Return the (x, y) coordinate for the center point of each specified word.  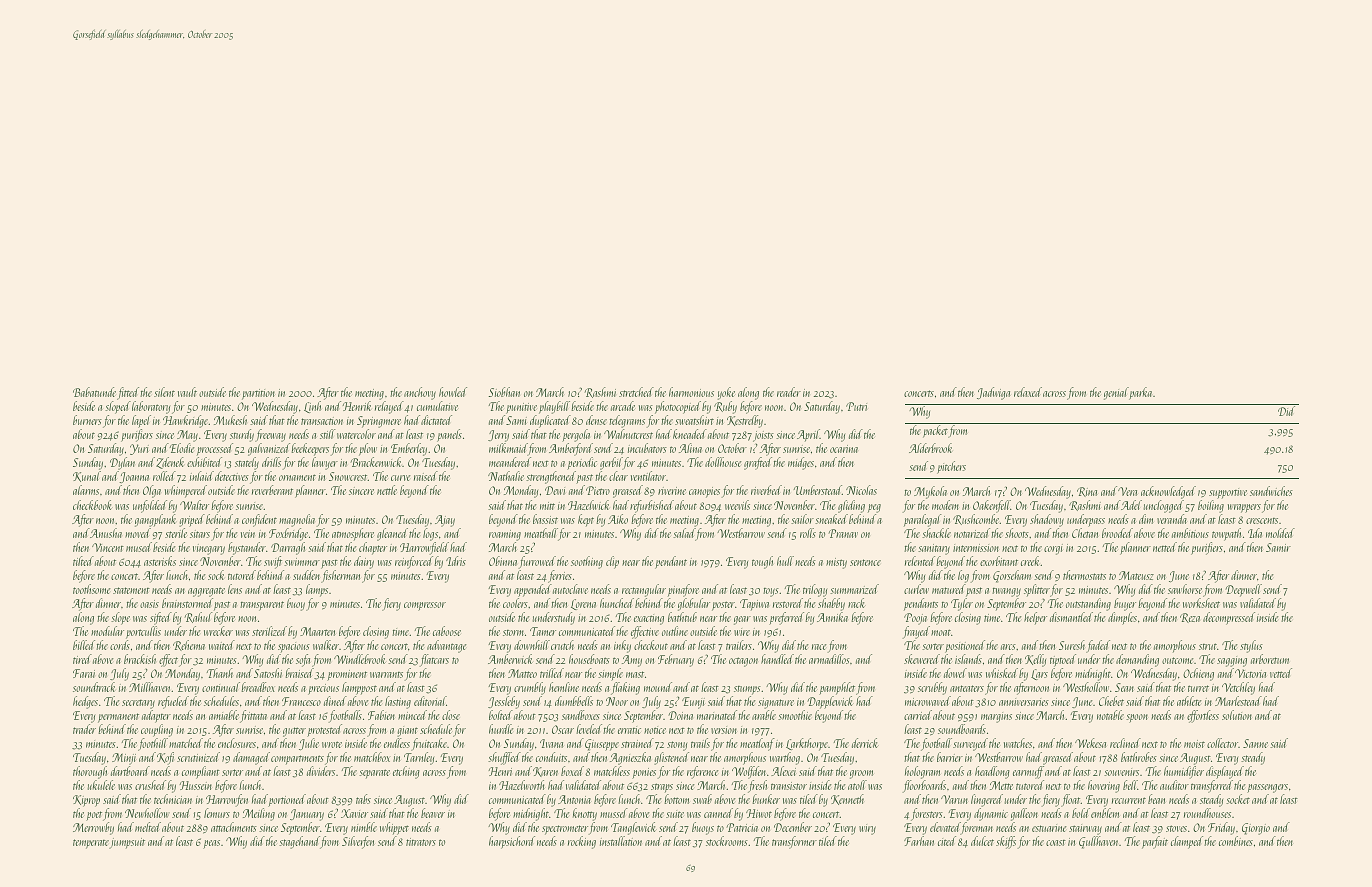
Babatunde (94, 392)
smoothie (795, 715)
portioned (287, 800)
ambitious (1190, 533)
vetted (1281, 673)
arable (764, 715)
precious (323, 689)
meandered (510, 462)
